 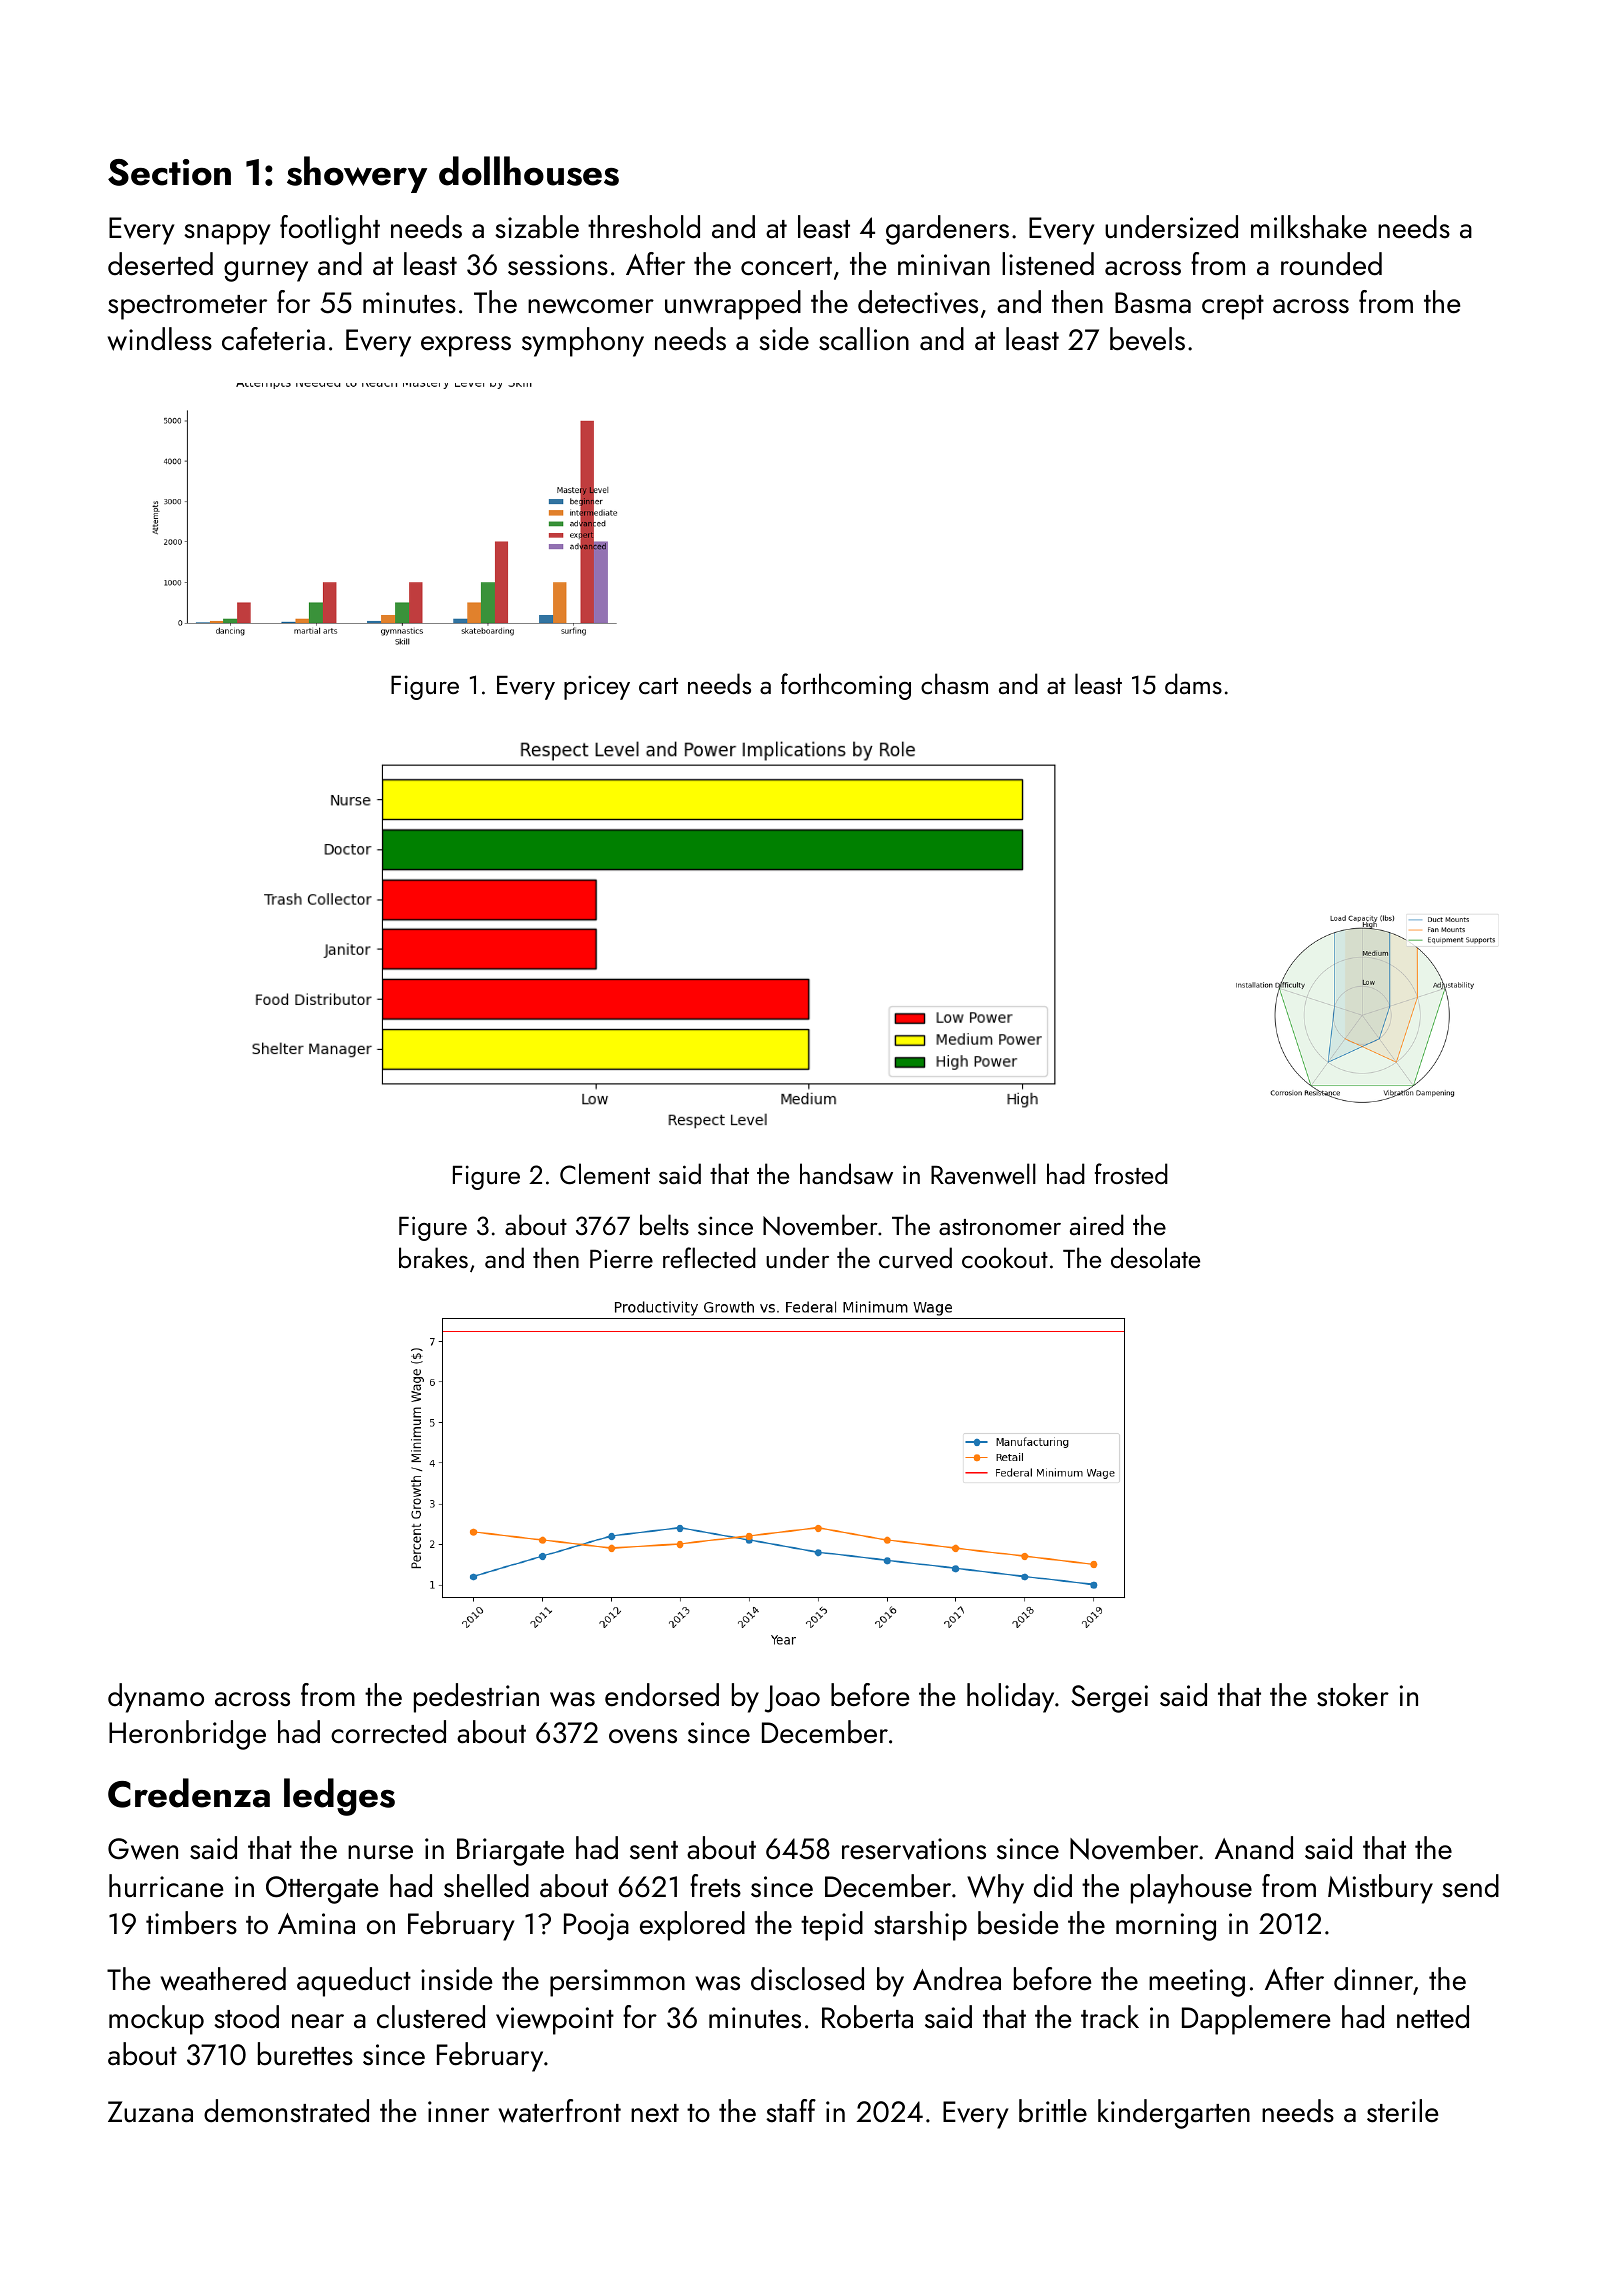 I want to click on Section, so click(x=169, y=172).
